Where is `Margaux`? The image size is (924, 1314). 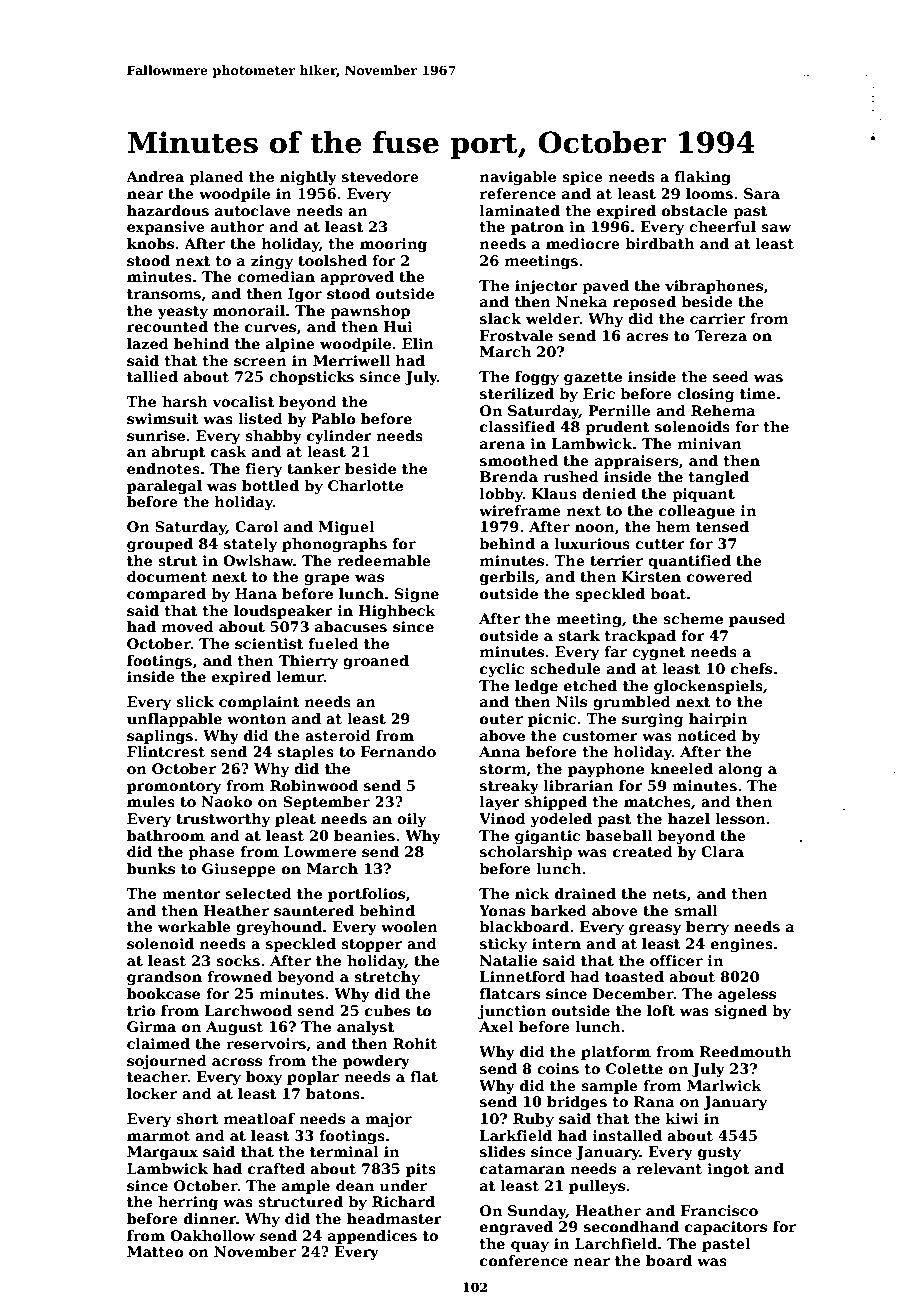 Margaux is located at coordinates (162, 1153).
